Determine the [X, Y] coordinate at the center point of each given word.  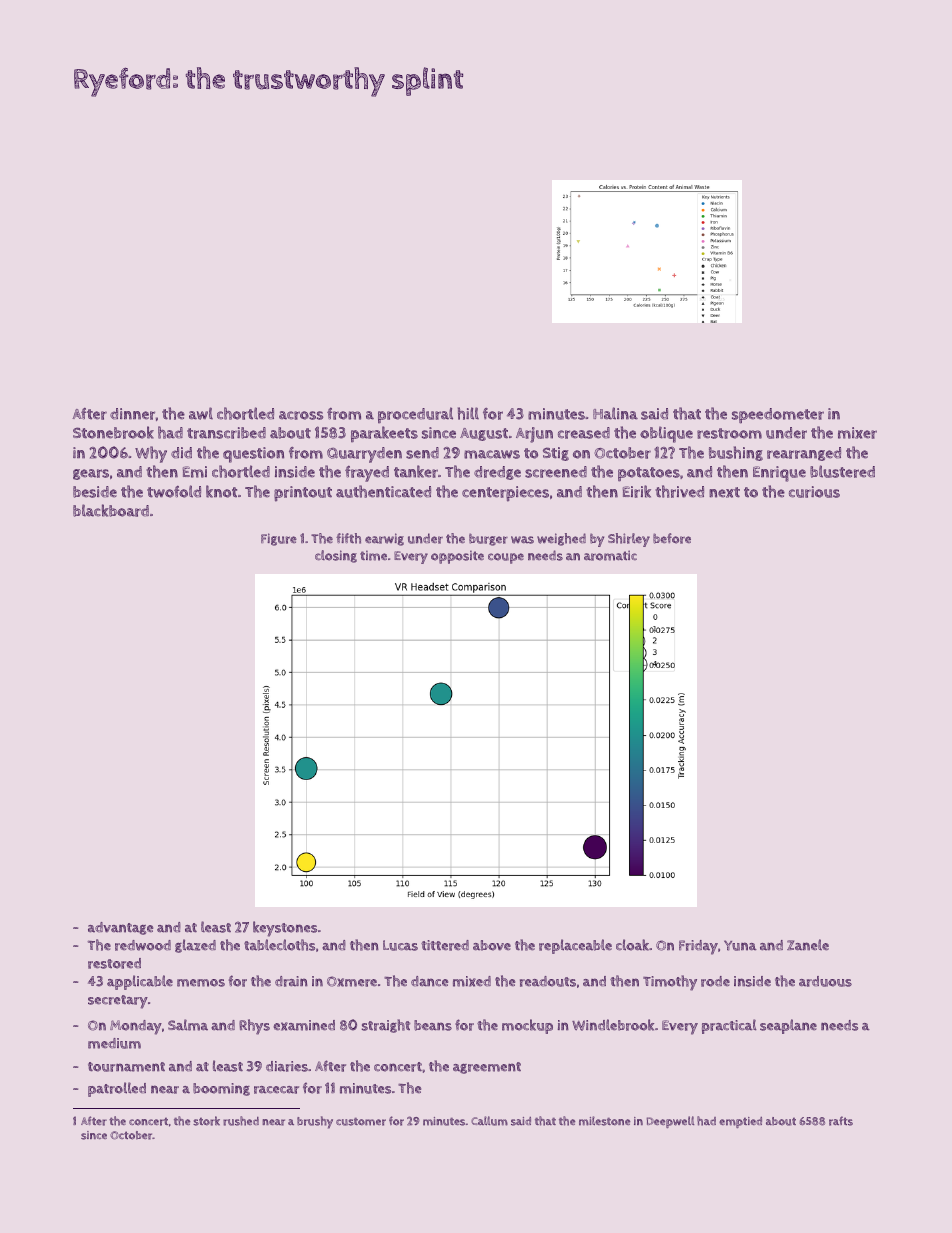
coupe [506, 558]
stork [206, 1121]
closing [336, 556]
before [672, 538]
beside [95, 492]
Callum [489, 1121]
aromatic [610, 555]
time [373, 555]
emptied [740, 1122]
